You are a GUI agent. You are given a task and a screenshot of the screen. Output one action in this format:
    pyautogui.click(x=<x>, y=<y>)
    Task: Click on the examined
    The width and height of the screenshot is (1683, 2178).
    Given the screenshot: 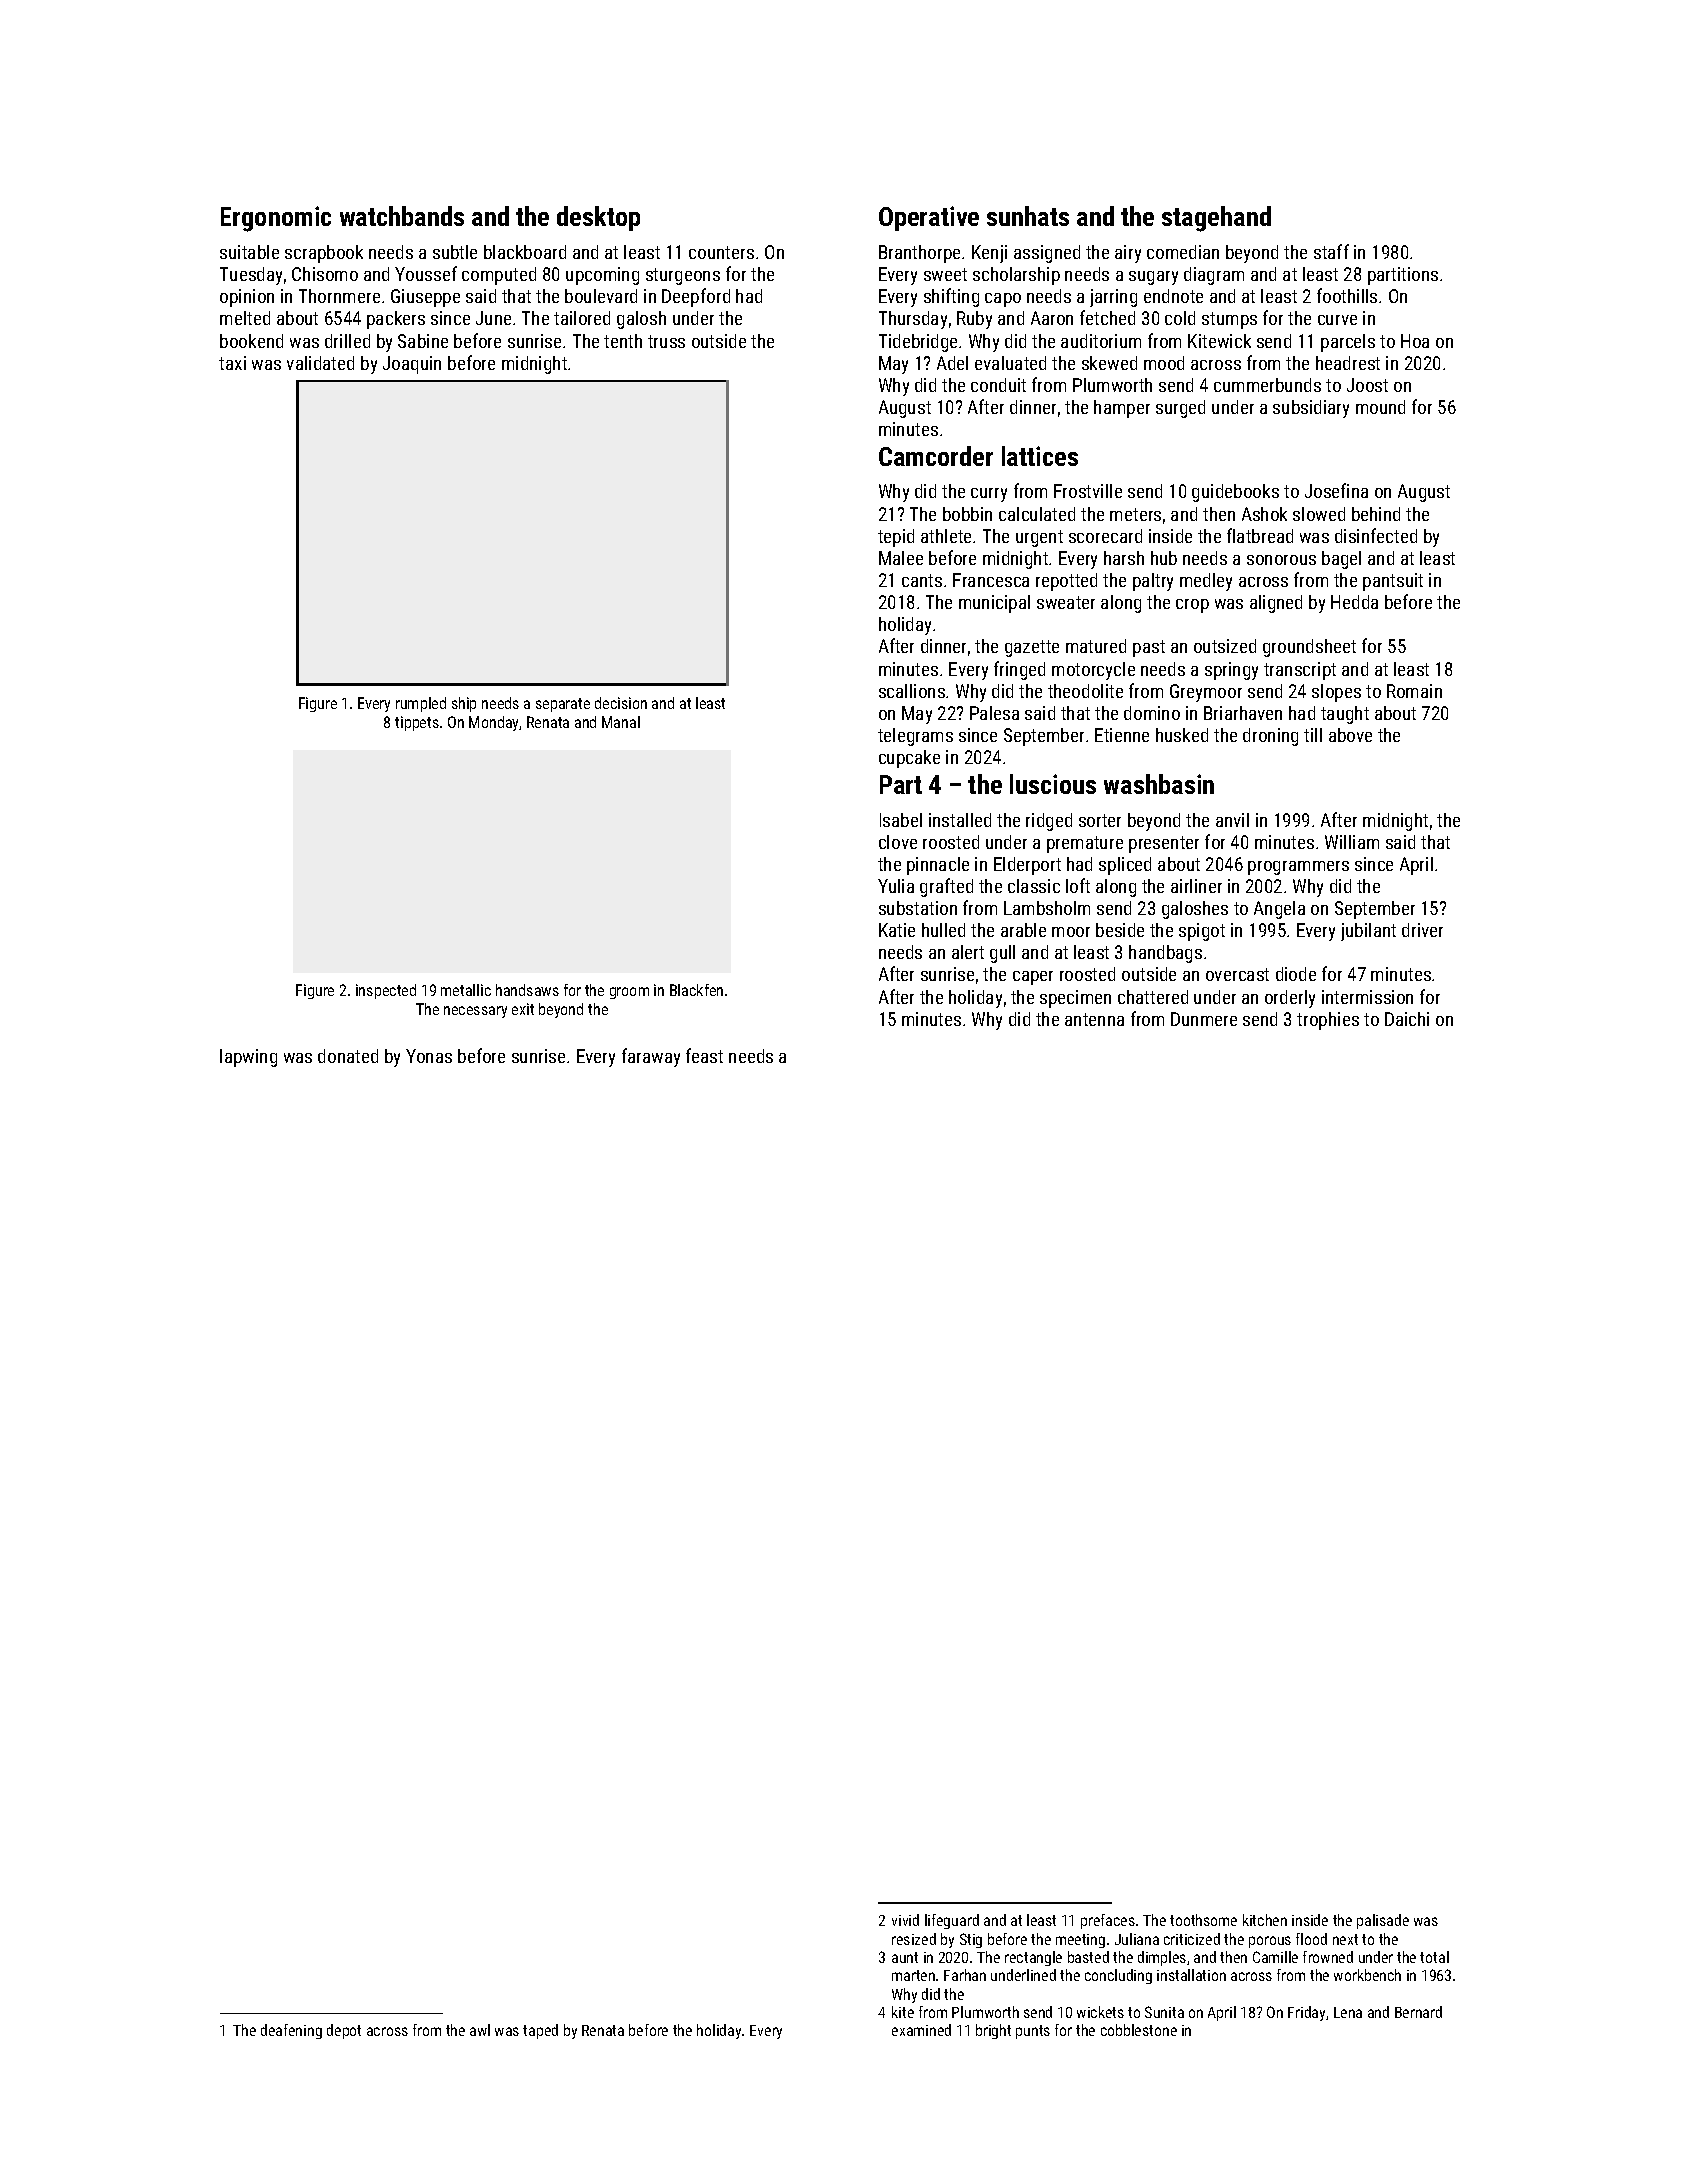 What is the action you would take?
    pyautogui.click(x=921, y=2030)
